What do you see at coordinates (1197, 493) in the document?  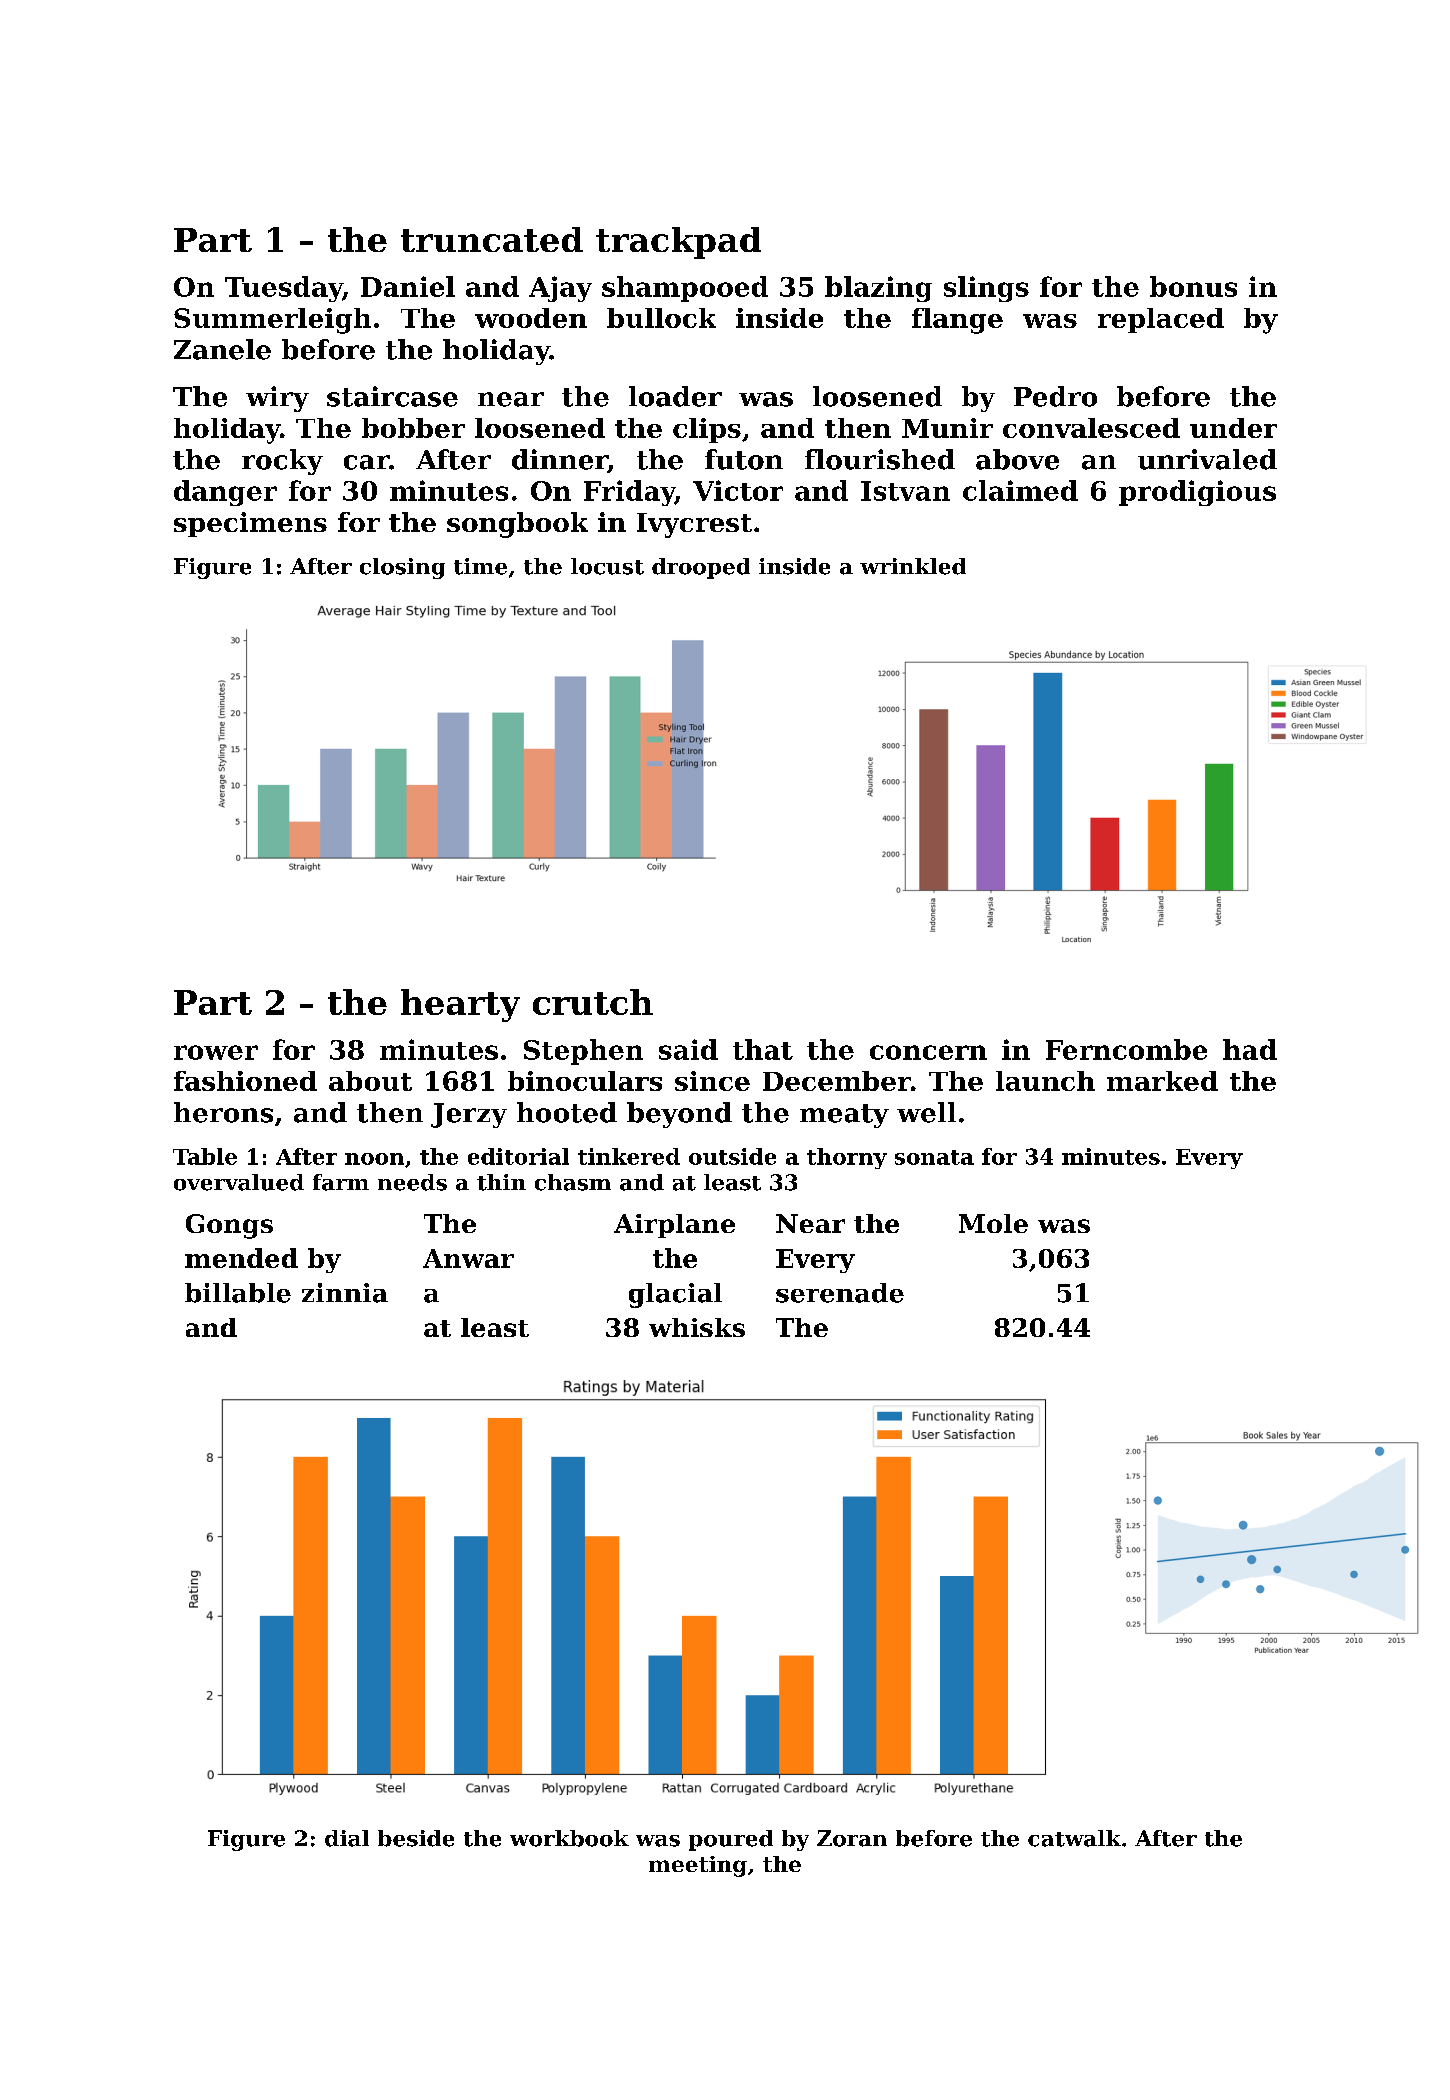 I see `prodigious` at bounding box center [1197, 493].
